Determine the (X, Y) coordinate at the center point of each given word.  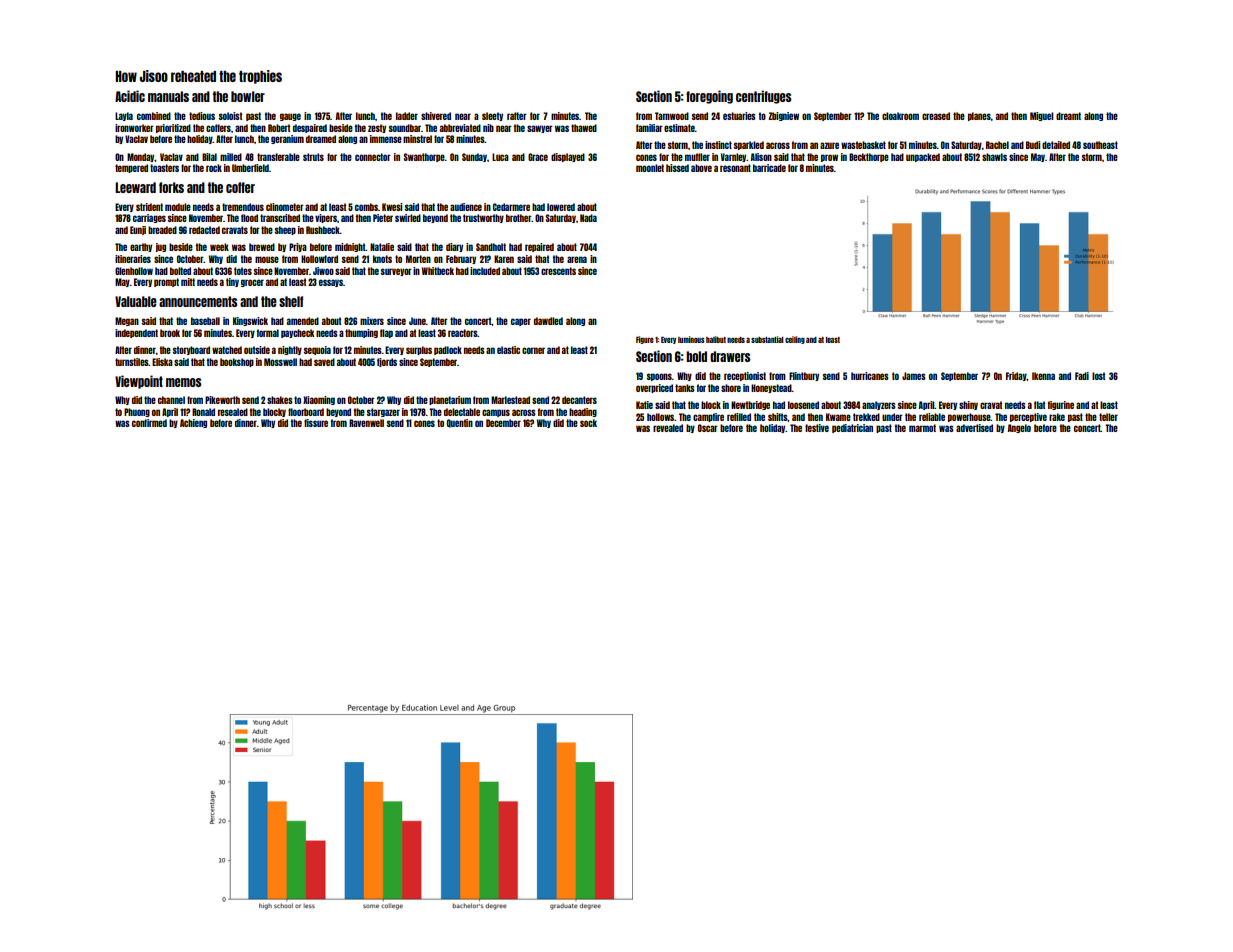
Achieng (193, 423)
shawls (994, 157)
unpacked (923, 157)
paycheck (297, 333)
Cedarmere (511, 207)
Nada (588, 218)
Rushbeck (323, 230)
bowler (248, 96)
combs (366, 207)
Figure (645, 340)
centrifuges (763, 97)
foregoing (709, 97)
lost (1098, 376)
